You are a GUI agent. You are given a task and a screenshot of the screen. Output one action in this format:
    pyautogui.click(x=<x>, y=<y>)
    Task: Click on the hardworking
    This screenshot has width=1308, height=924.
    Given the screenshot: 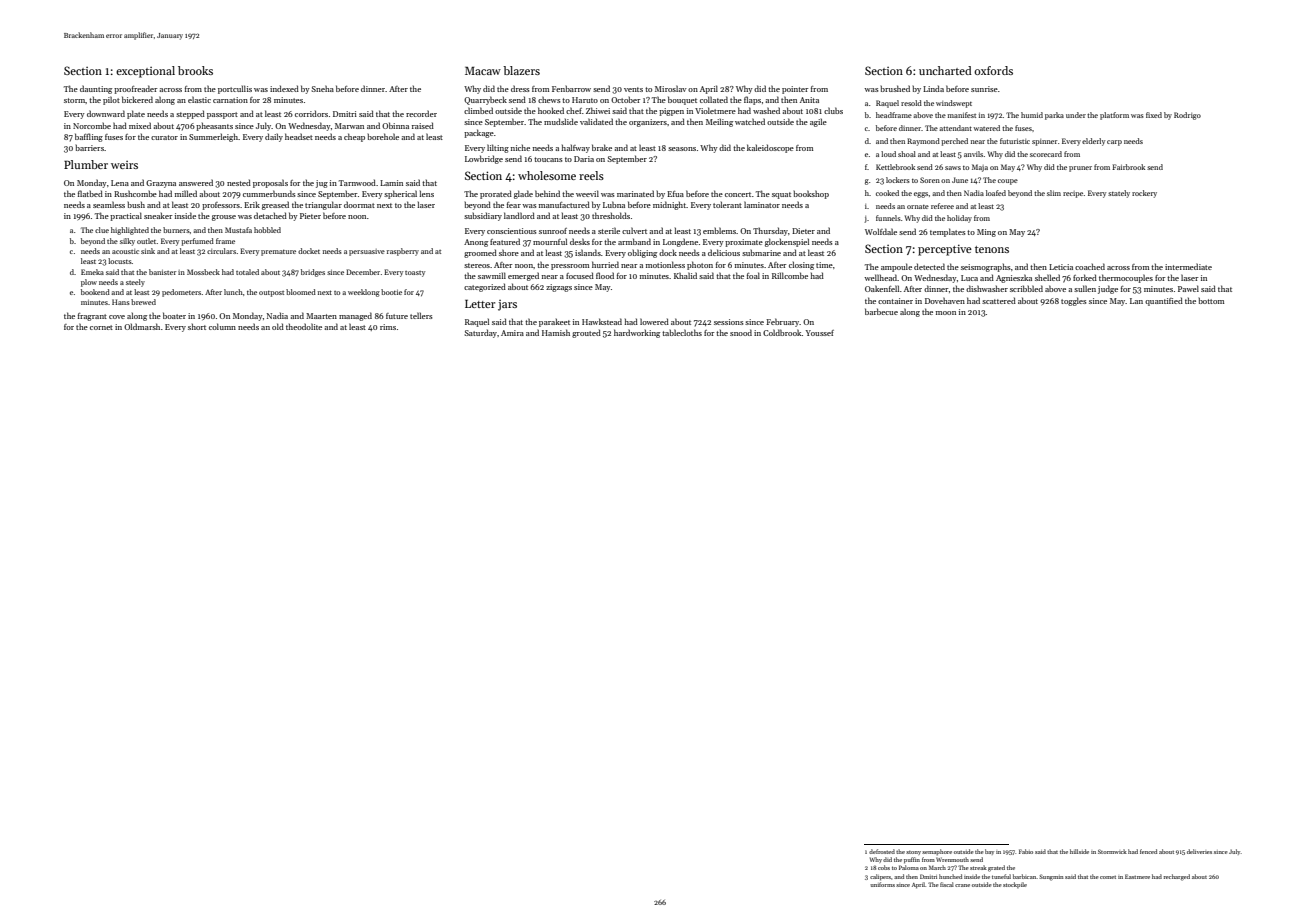 What is the action you would take?
    pyautogui.click(x=637, y=333)
